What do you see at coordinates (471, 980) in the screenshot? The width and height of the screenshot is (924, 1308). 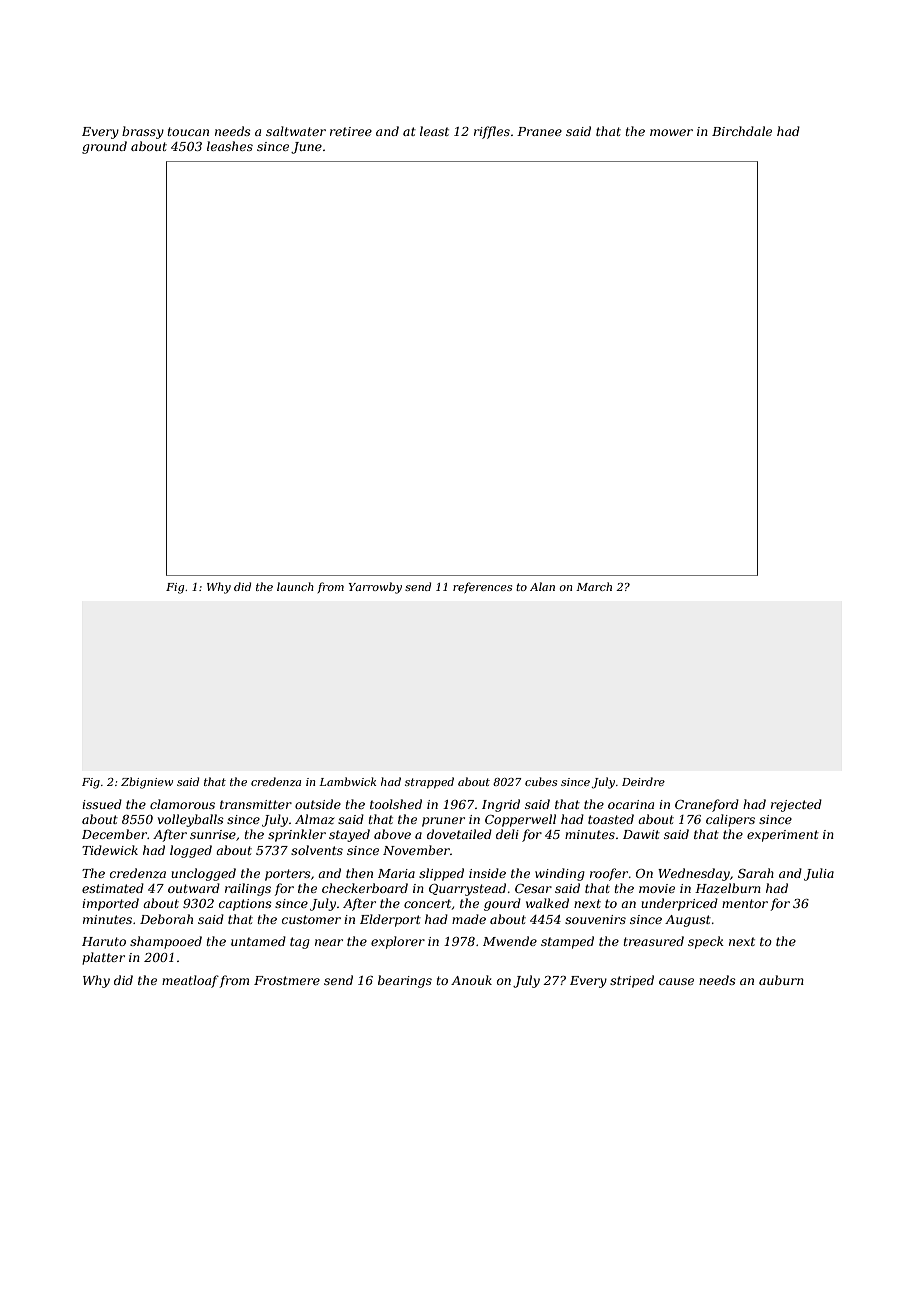 I see `Anouk` at bounding box center [471, 980].
